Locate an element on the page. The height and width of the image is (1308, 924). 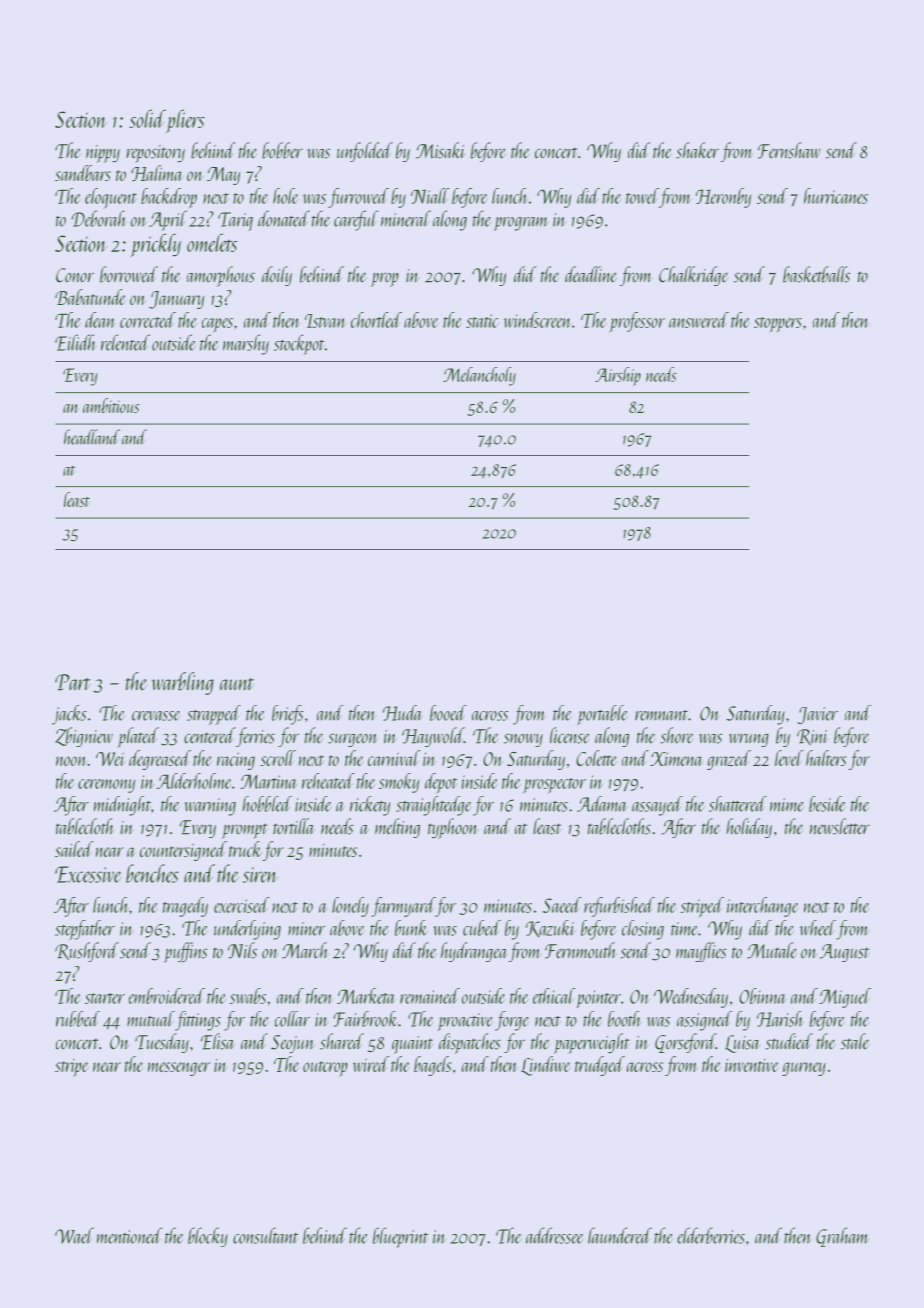
Huda is located at coordinates (402, 713).
